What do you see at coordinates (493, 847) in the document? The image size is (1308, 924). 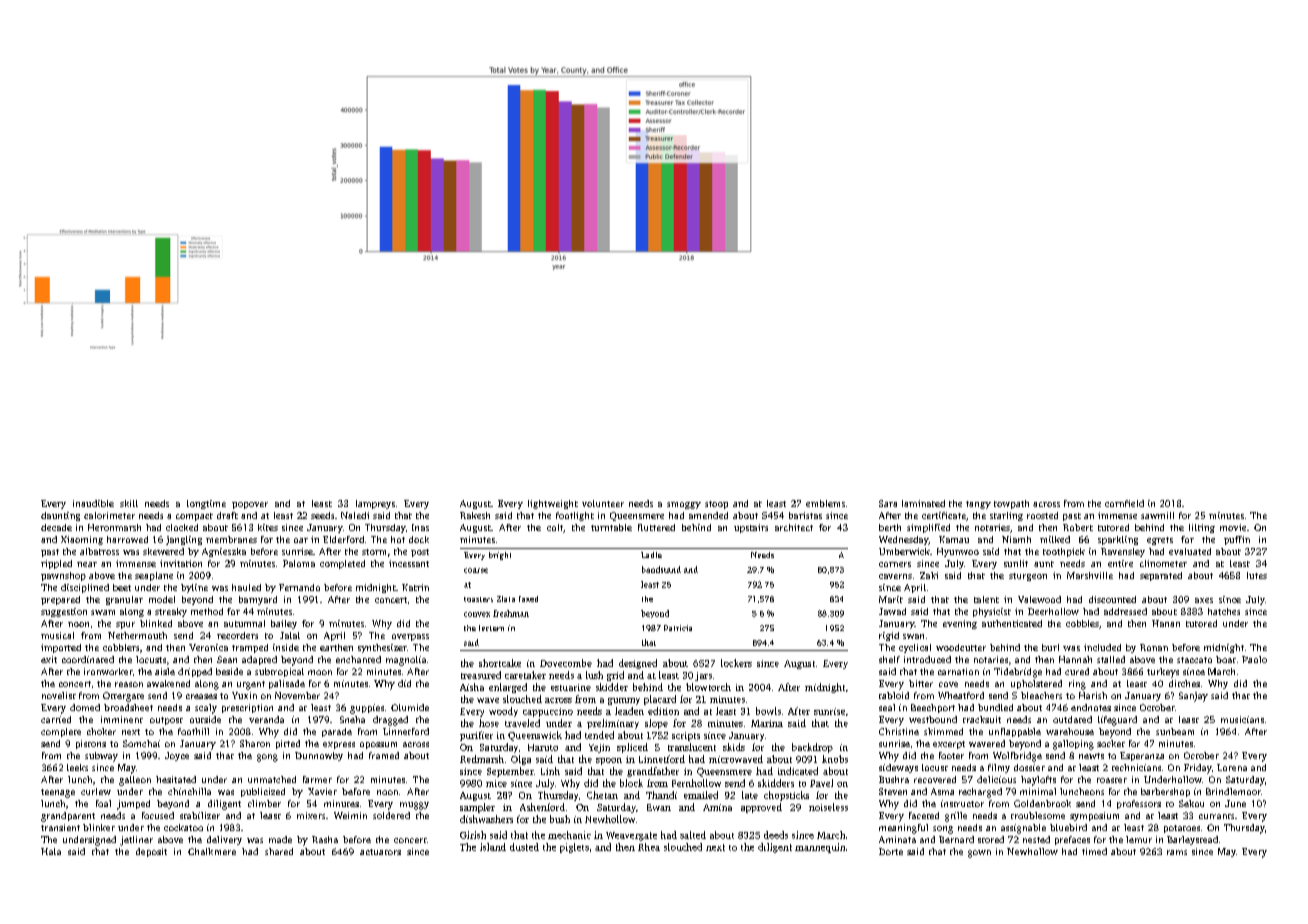 I see `island` at bounding box center [493, 847].
